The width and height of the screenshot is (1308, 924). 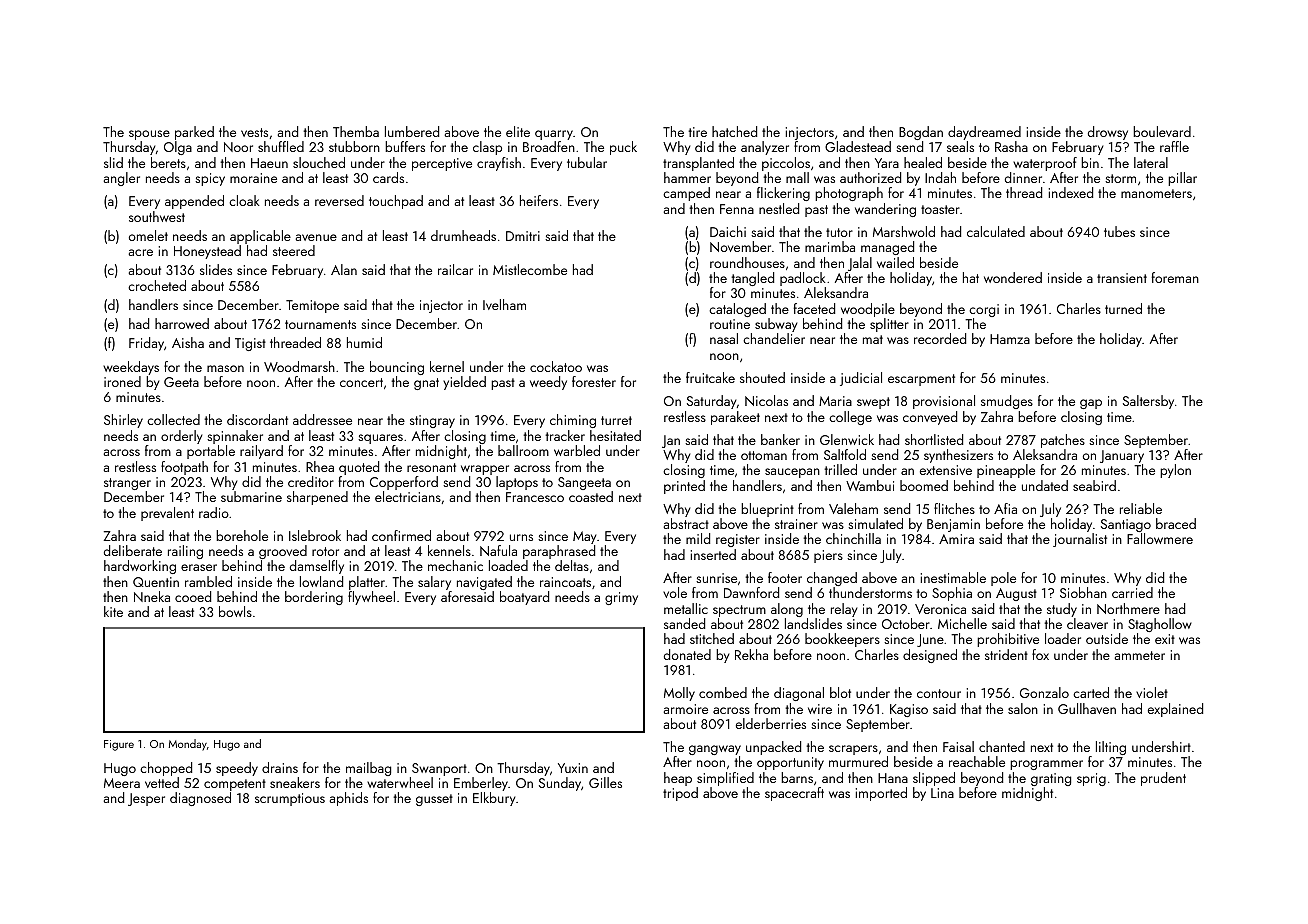 I want to click on donated, so click(x=687, y=654).
